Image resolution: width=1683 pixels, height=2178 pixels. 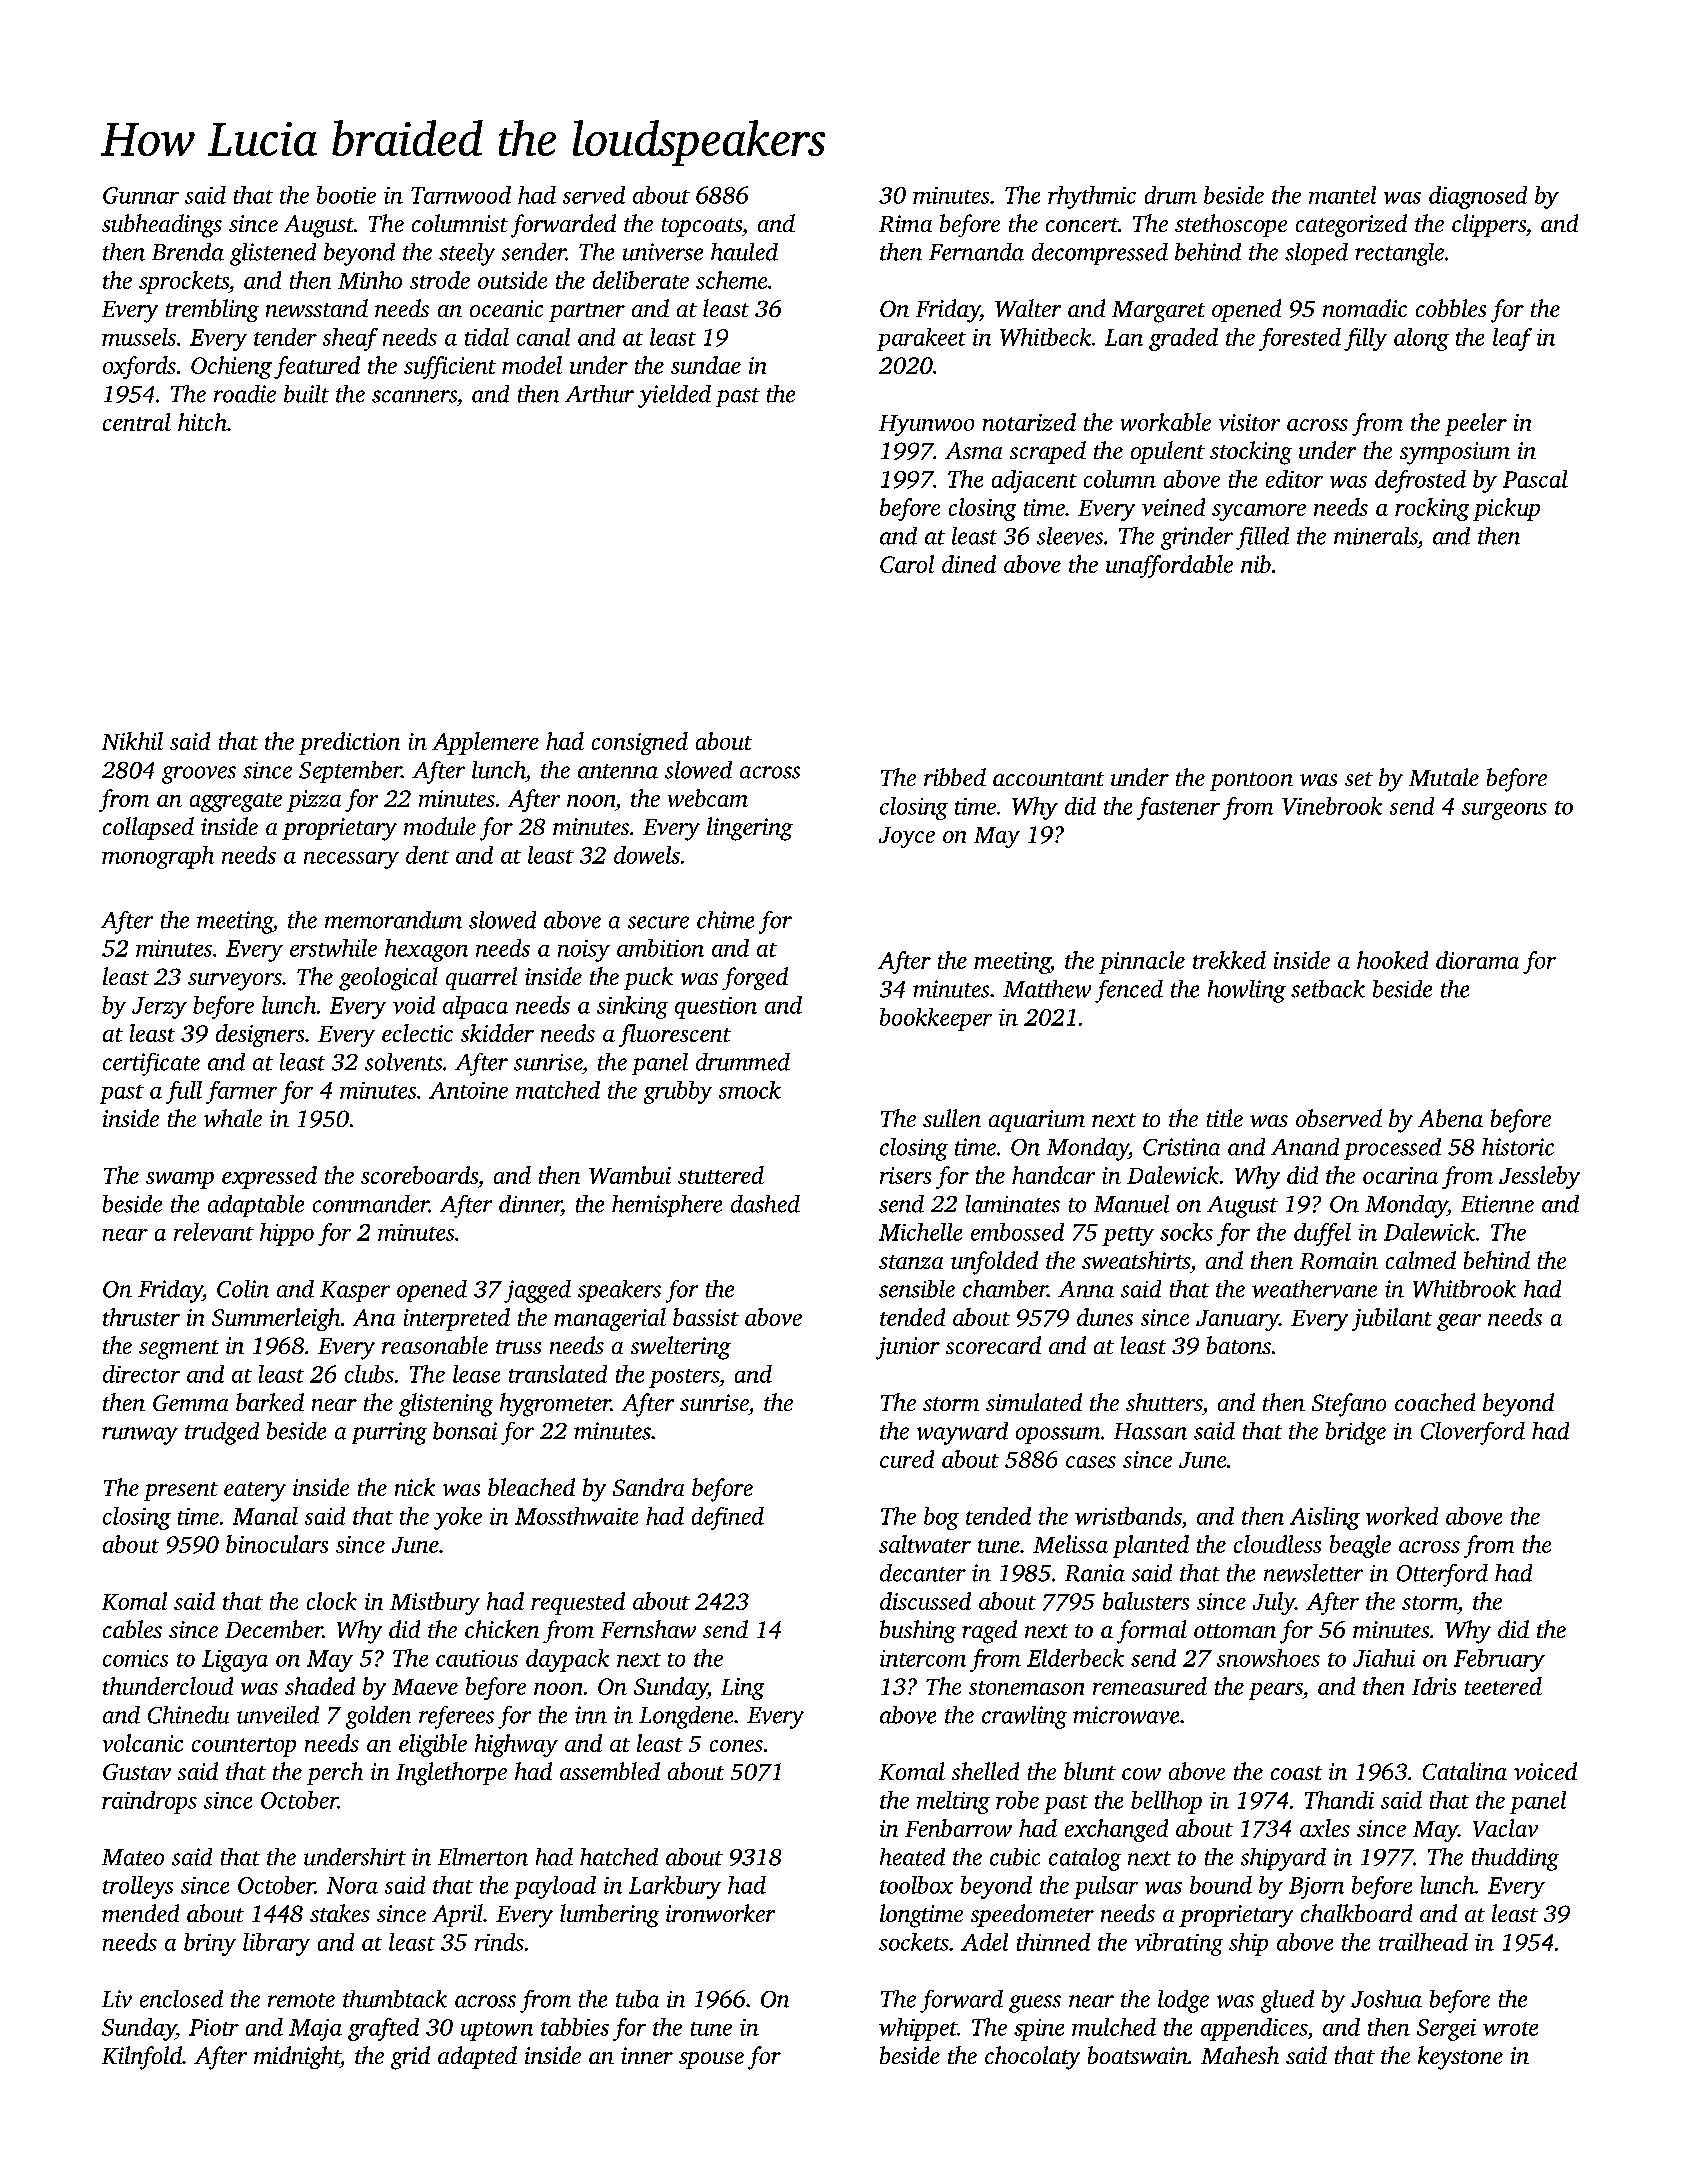 I want to click on Kilnfold, so click(x=142, y=2058).
